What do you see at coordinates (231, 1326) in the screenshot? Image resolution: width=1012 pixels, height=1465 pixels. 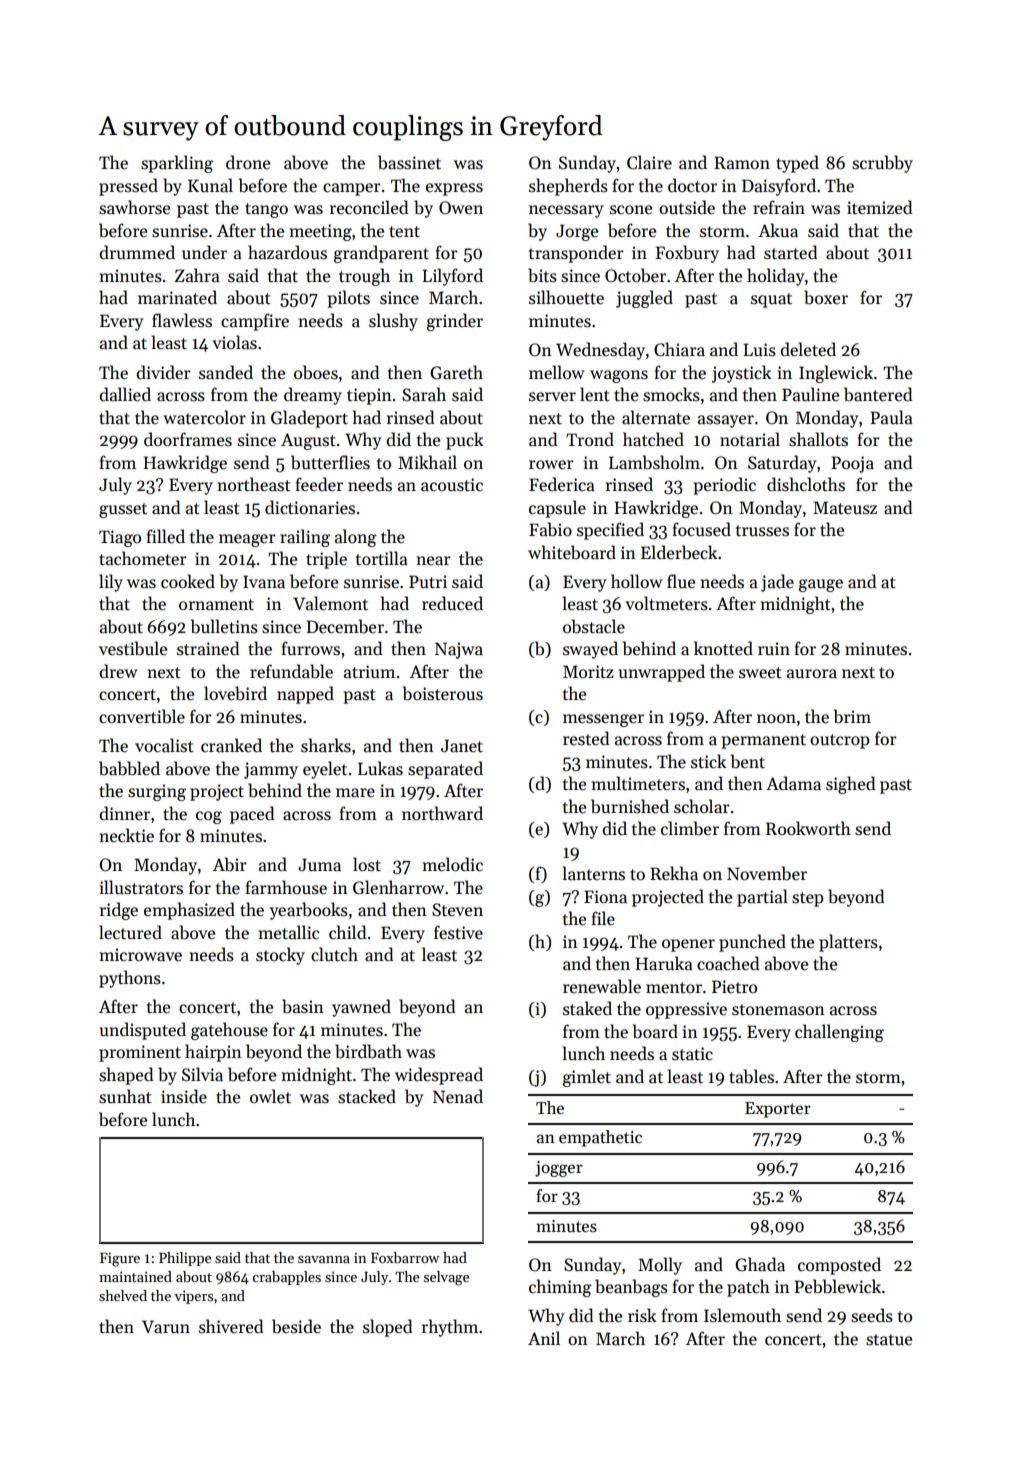 I see `shivered` at bounding box center [231, 1326].
